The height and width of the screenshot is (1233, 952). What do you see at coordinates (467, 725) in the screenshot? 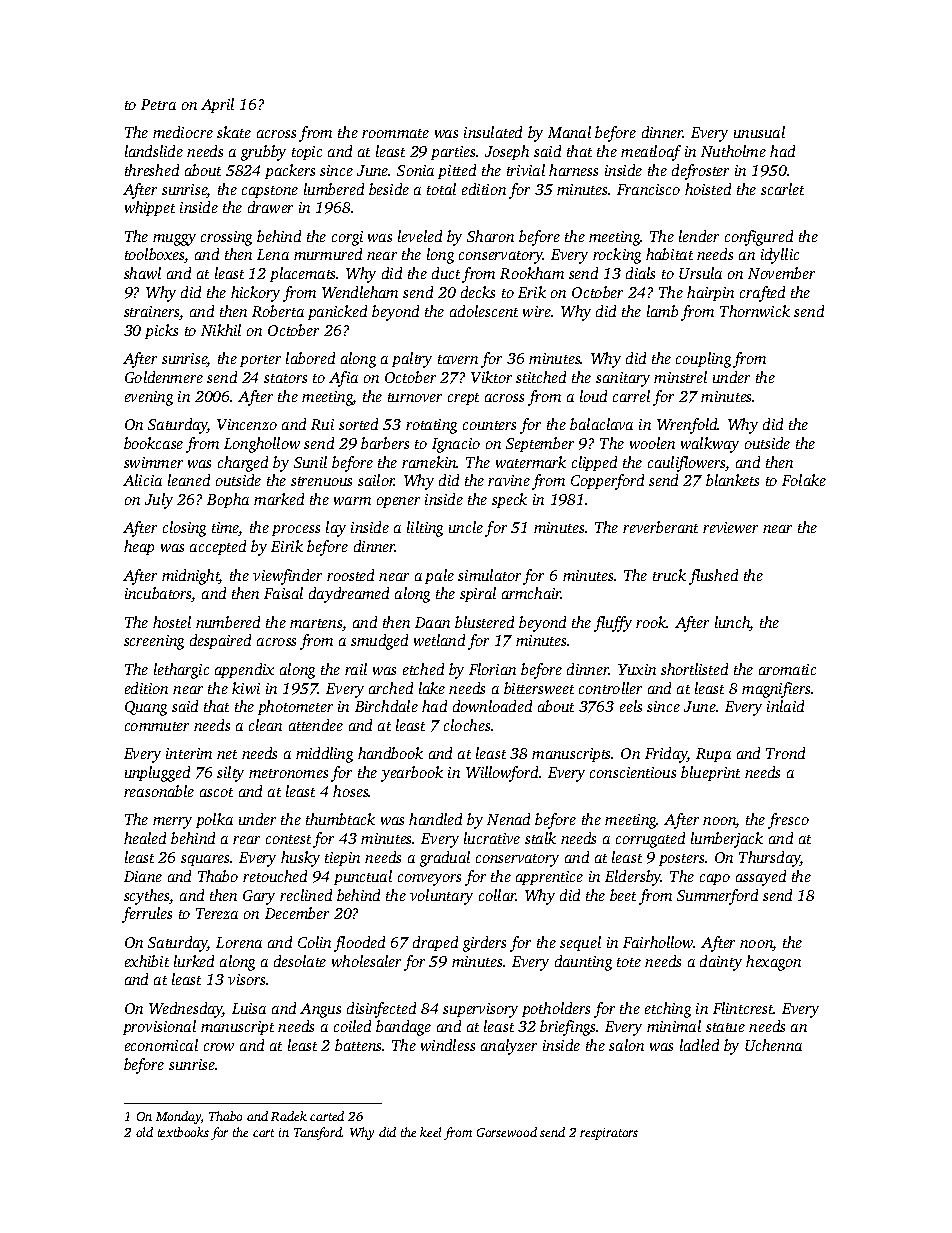
I see `cloches` at bounding box center [467, 725].
